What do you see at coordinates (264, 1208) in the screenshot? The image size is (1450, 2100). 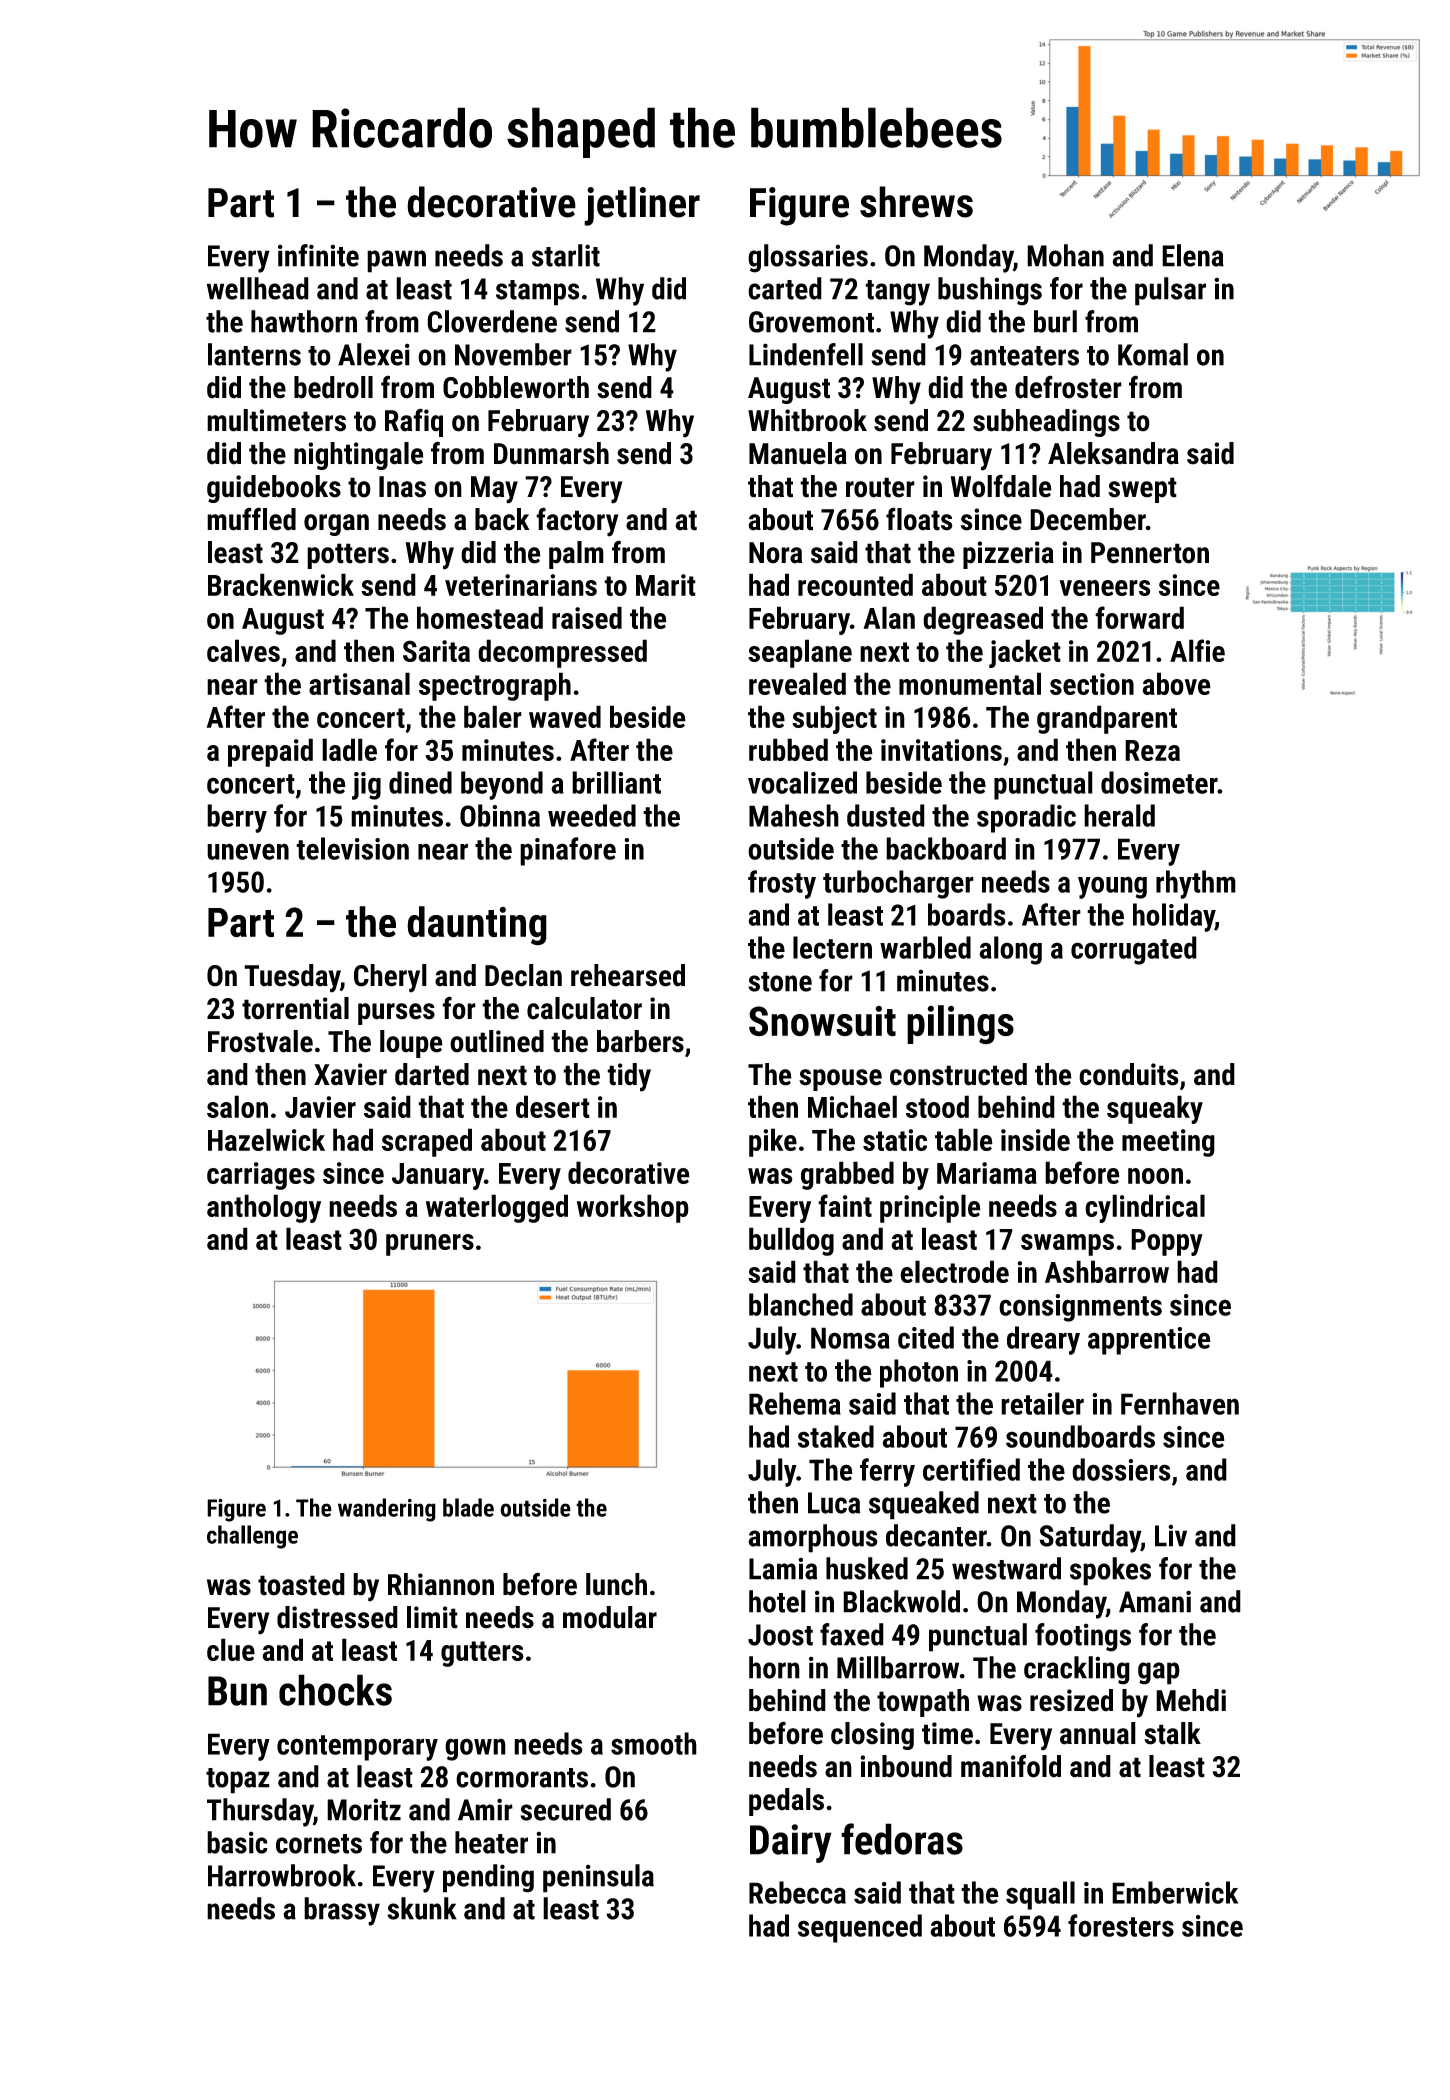 I see `anthology` at bounding box center [264, 1208].
